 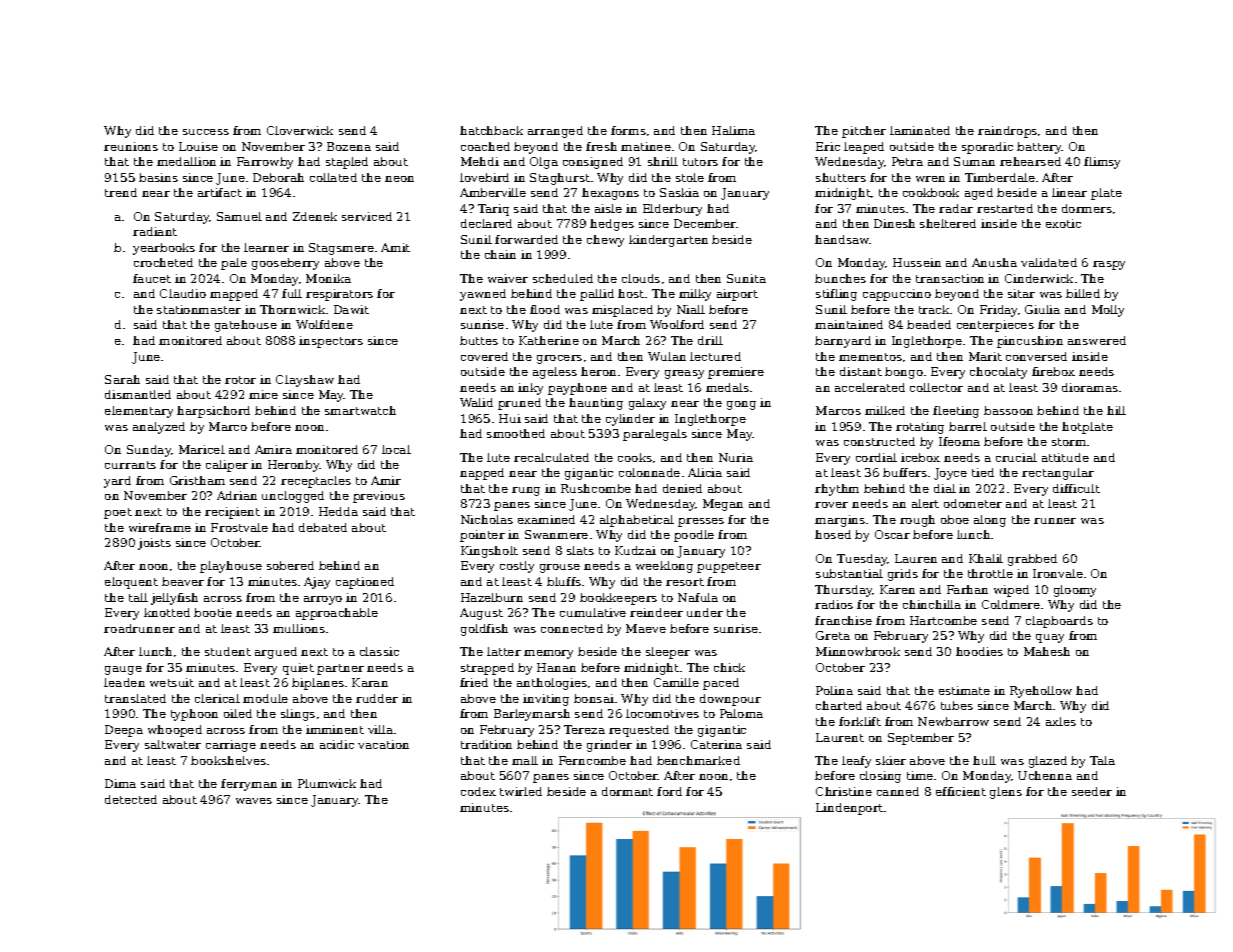 I want to click on Cloverwick, so click(x=300, y=130).
